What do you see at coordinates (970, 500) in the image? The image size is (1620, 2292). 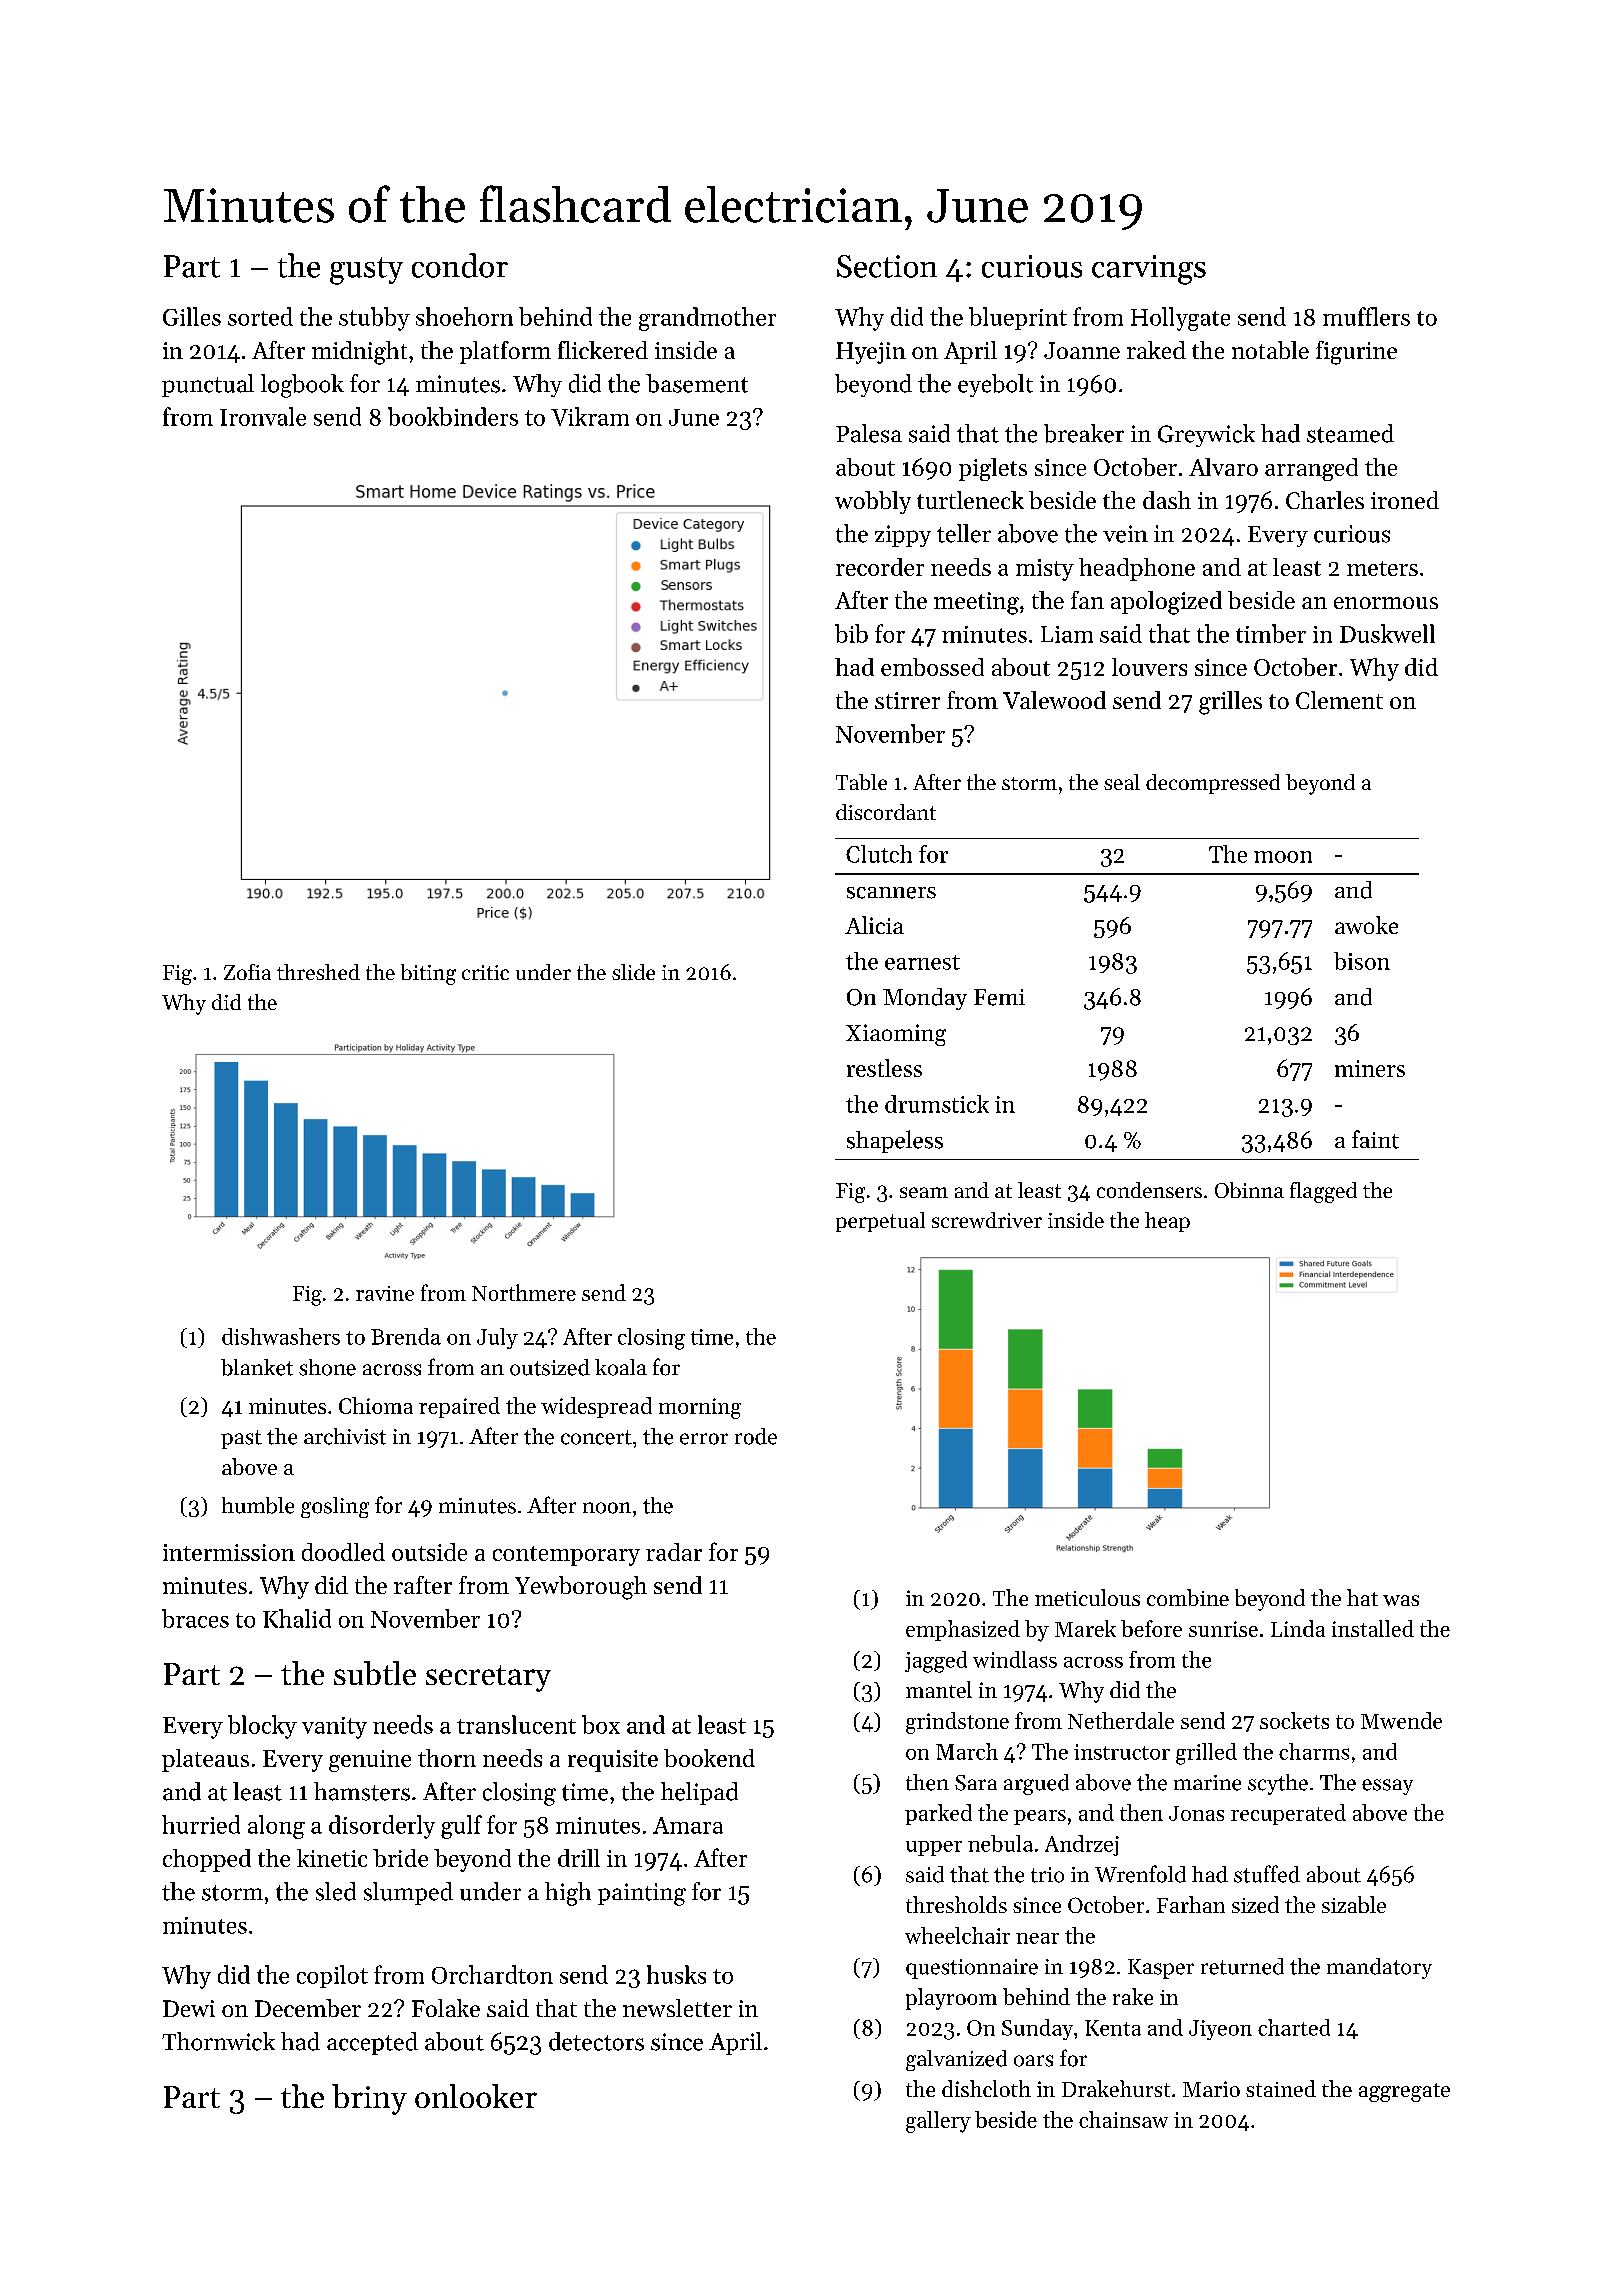 I see `turtleneck` at bounding box center [970, 500].
